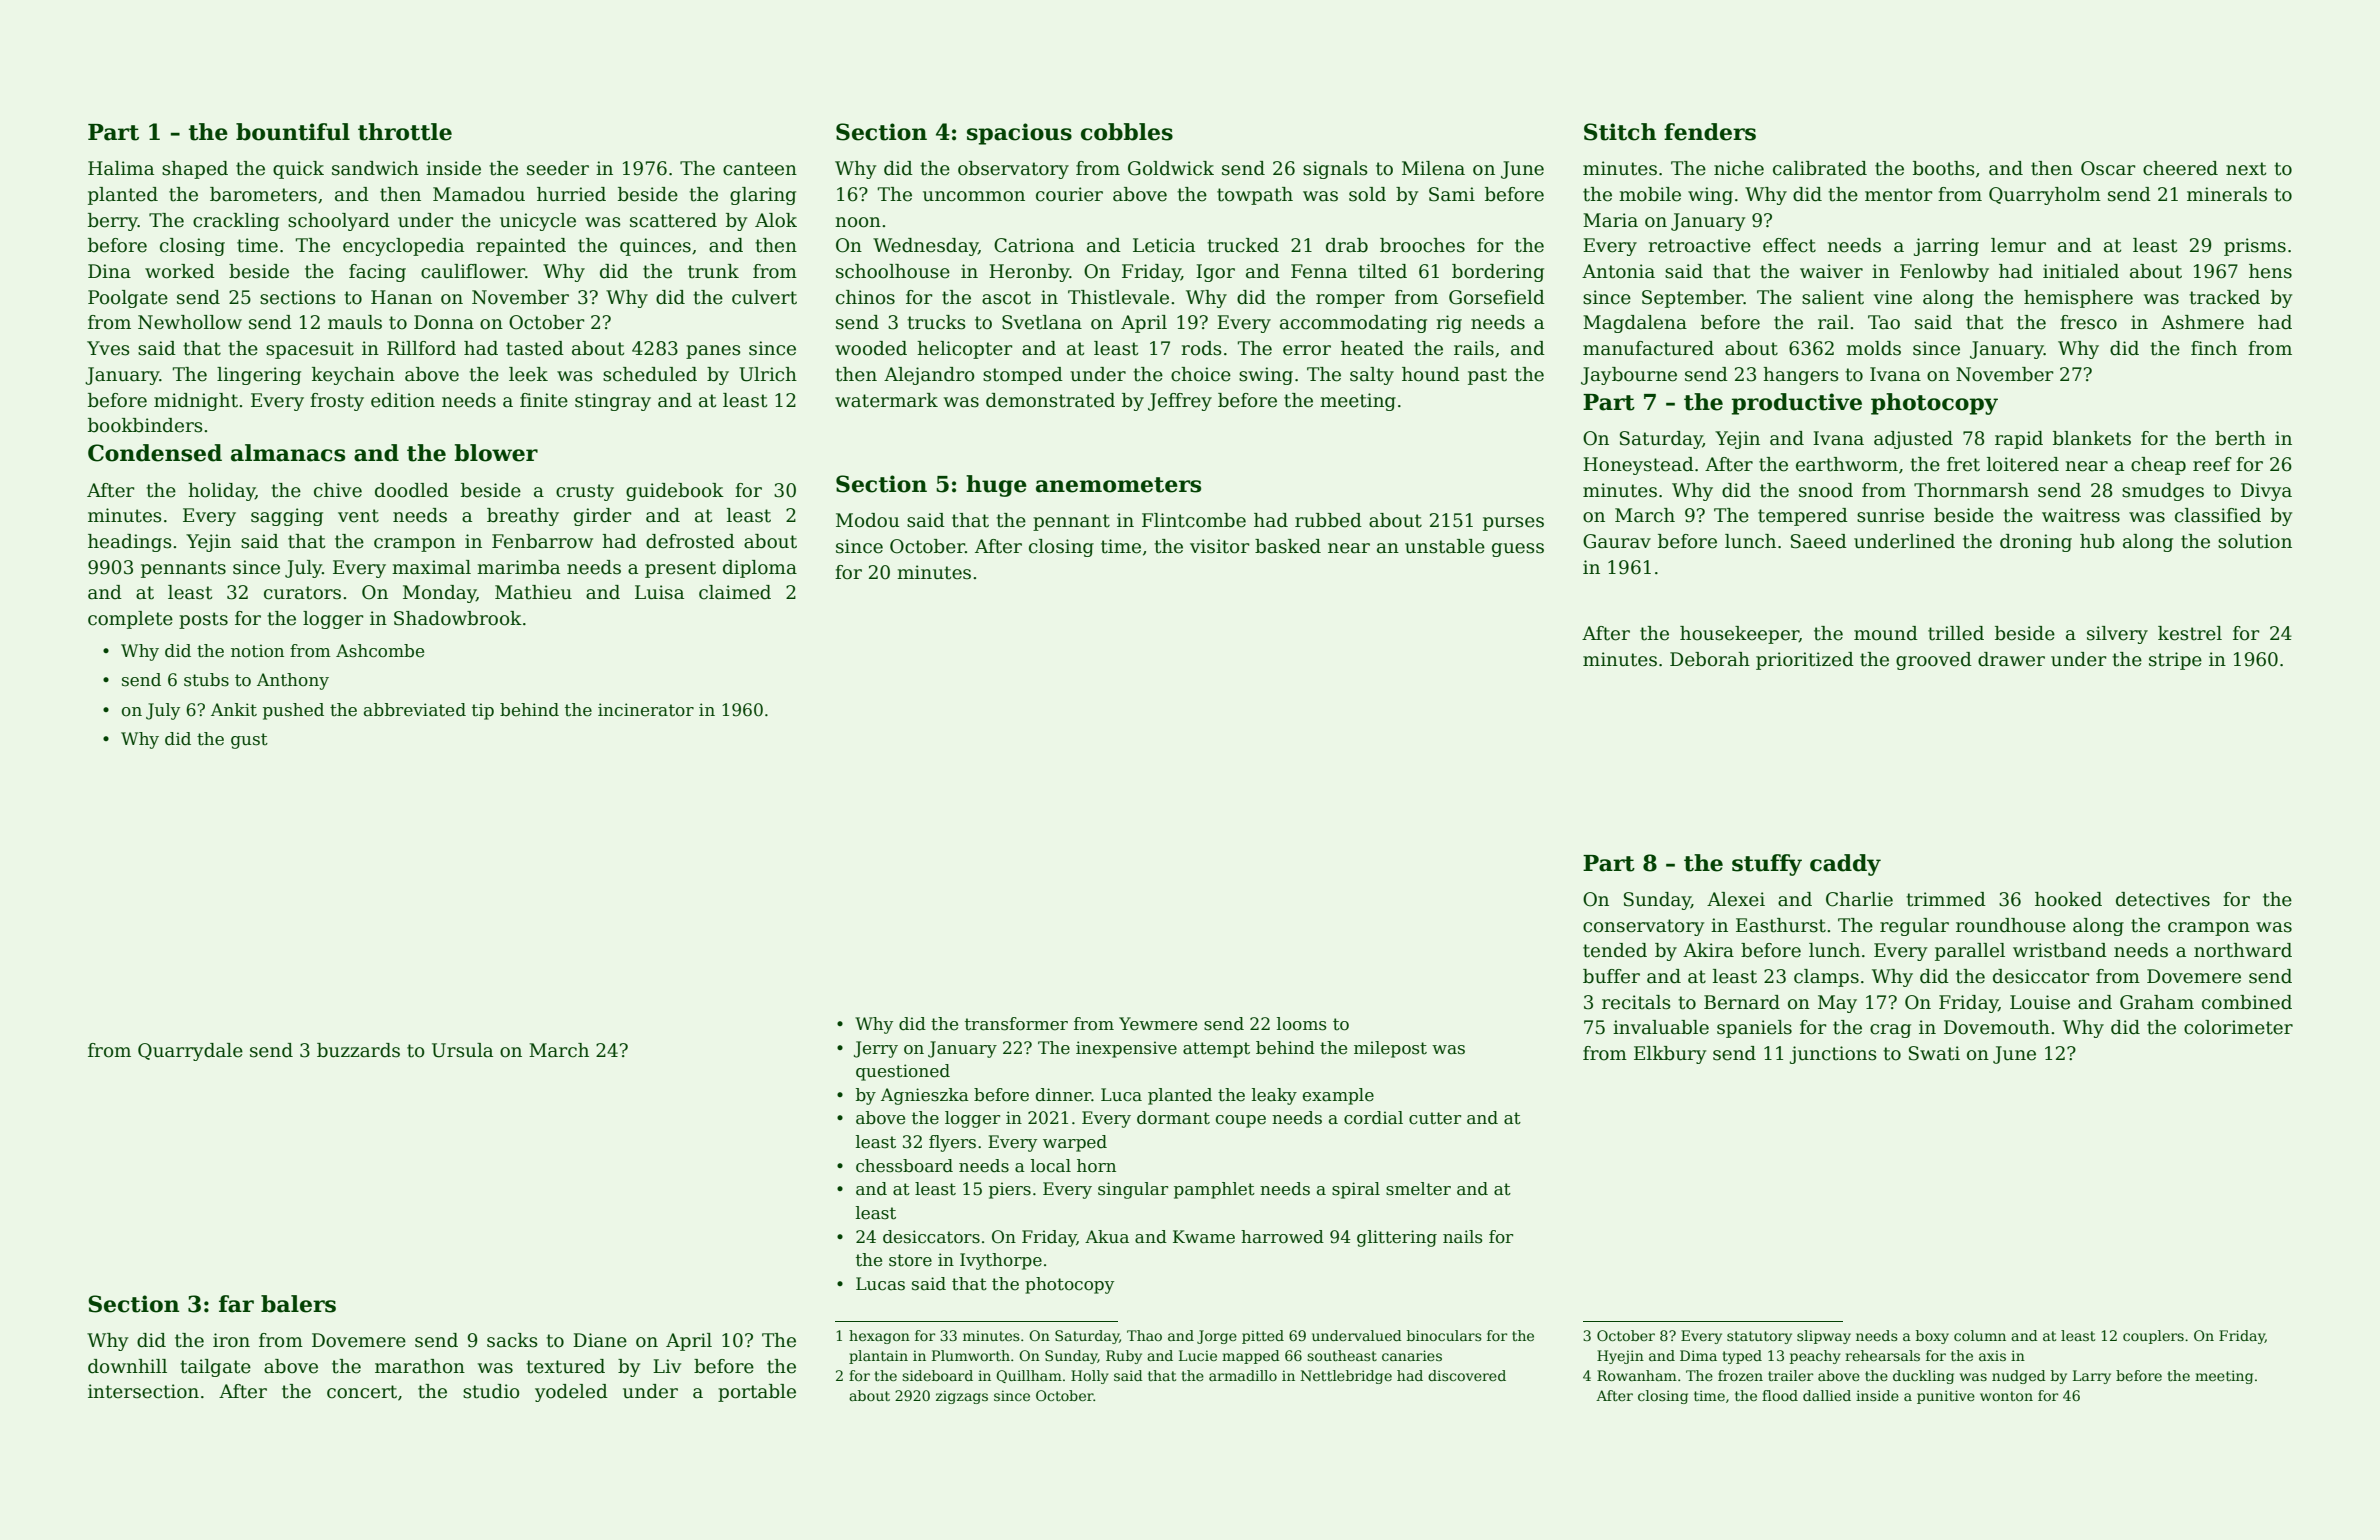 This page has width=2380, height=1540. I want to click on Quarrydale, so click(190, 1052).
